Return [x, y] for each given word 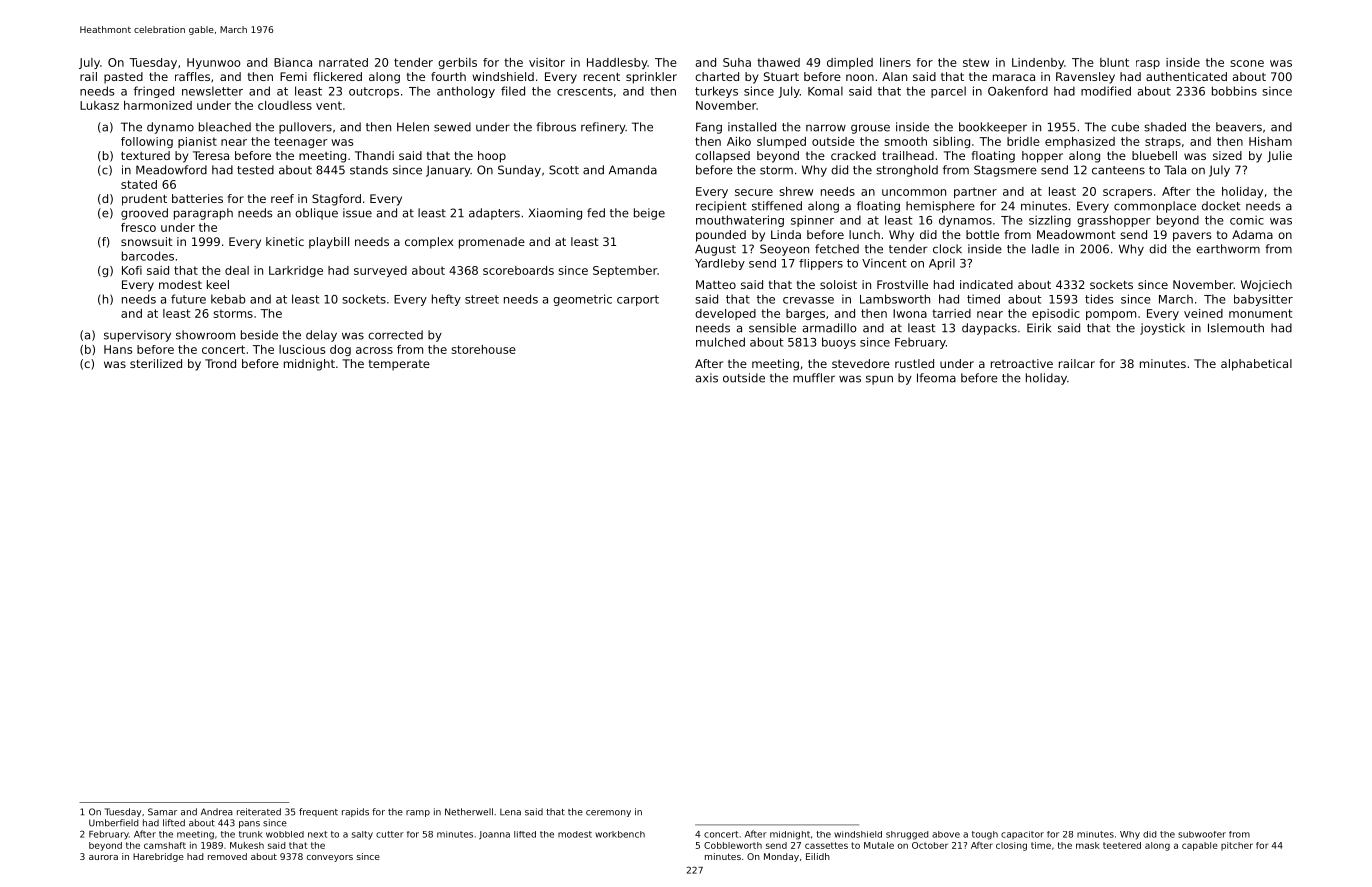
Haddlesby [617, 63]
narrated [343, 62]
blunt [1114, 62]
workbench [620, 834]
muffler [814, 378]
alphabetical [1256, 365]
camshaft [165, 845]
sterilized [156, 363]
